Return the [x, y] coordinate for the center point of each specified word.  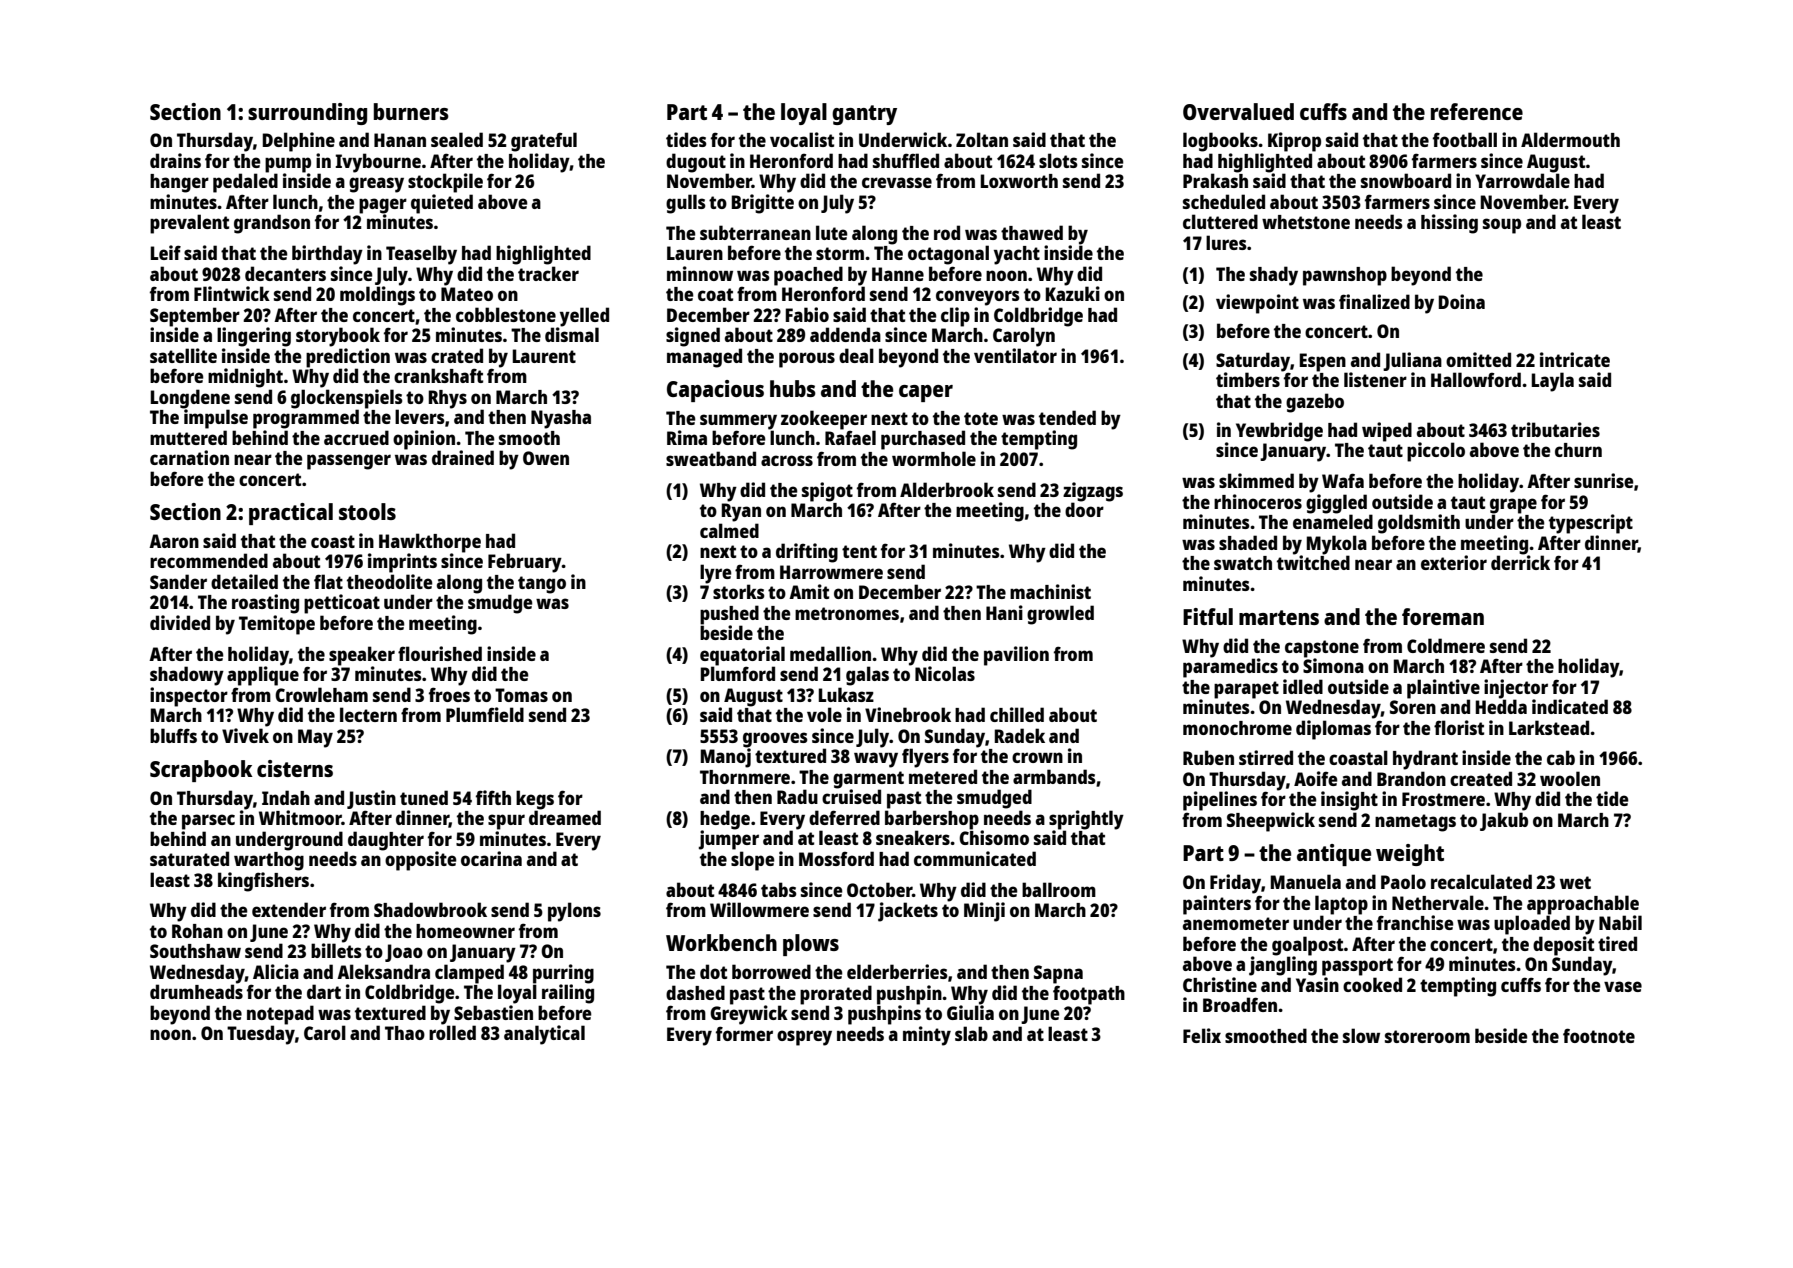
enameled [1333, 521]
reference [1477, 111]
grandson [272, 224]
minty [927, 1036]
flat [328, 581]
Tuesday [261, 1035]
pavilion [1016, 656]
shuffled [906, 160]
